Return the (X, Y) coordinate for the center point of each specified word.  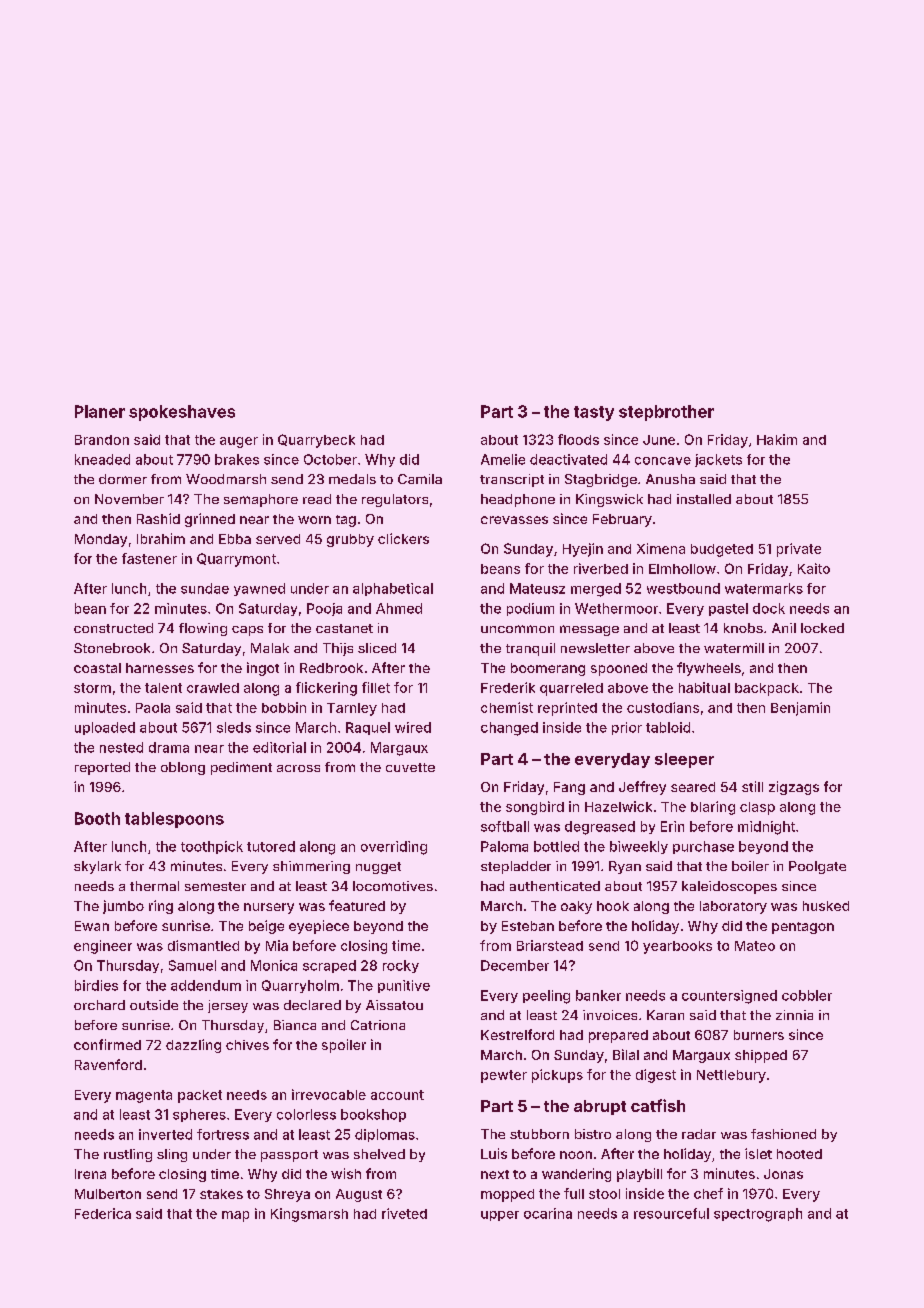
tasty (594, 413)
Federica (103, 1213)
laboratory (733, 907)
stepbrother (666, 413)
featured (357, 905)
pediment (241, 768)
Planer (100, 411)
